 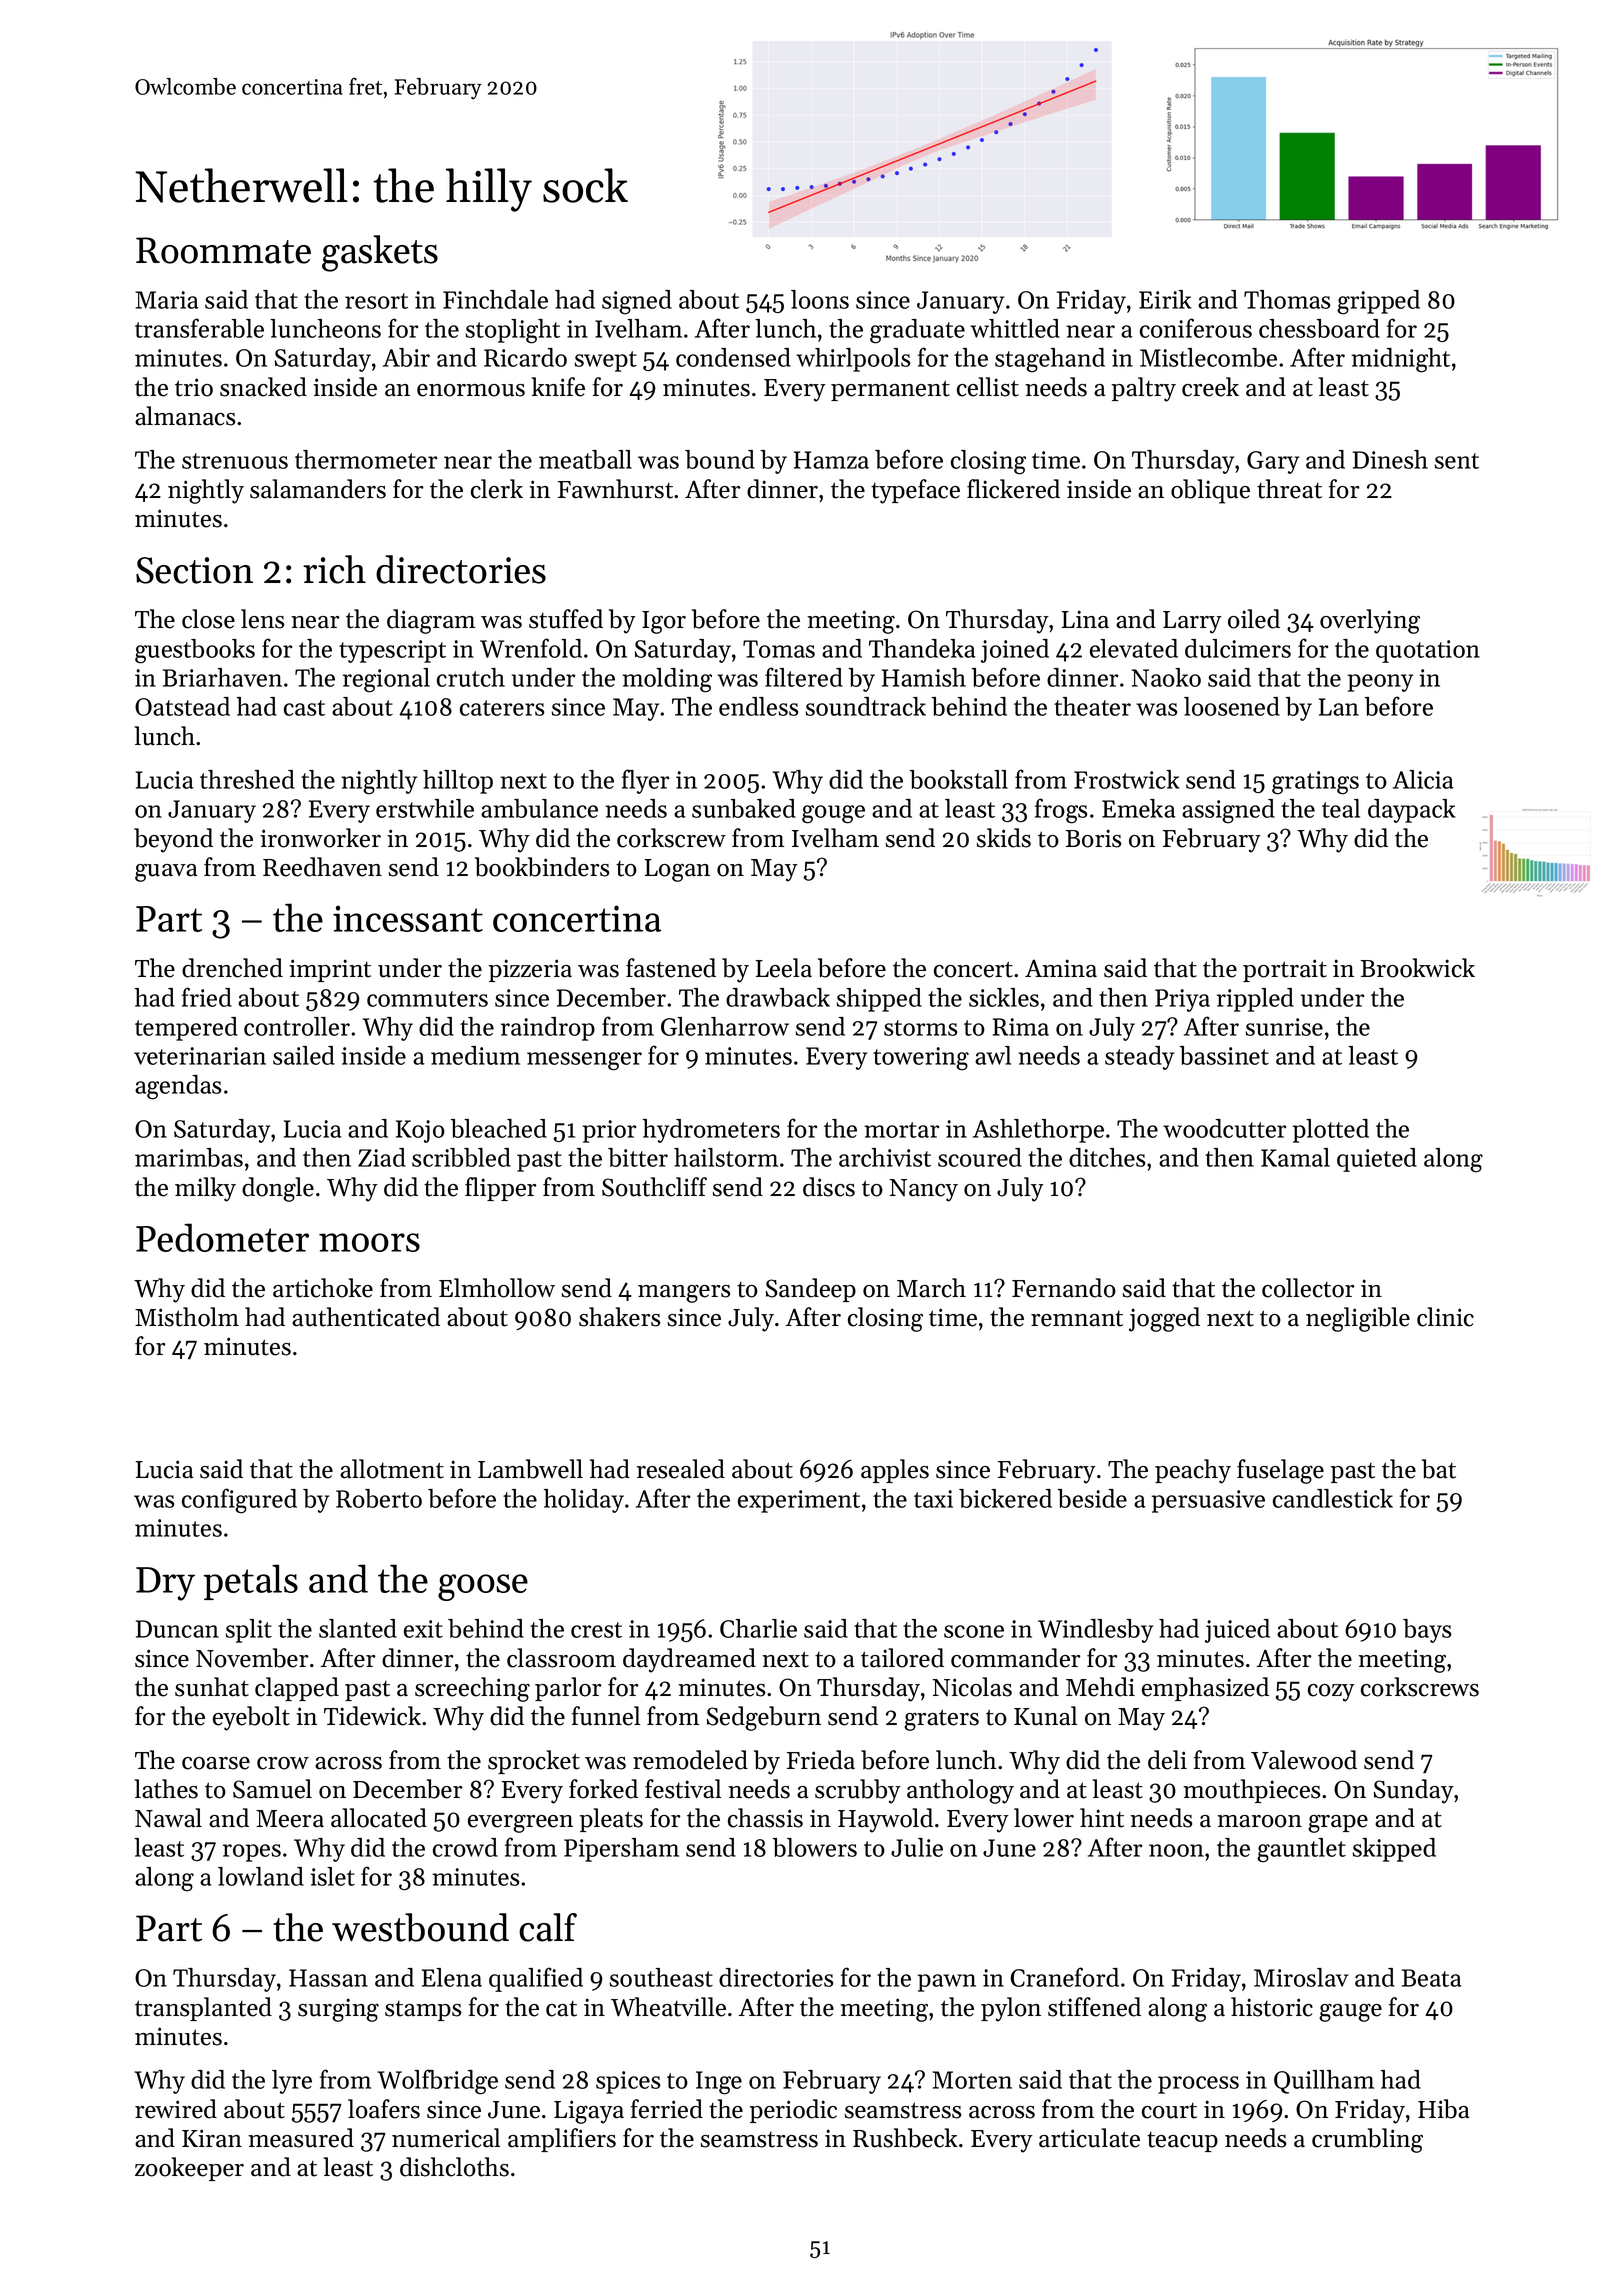 What do you see at coordinates (905, 2138) in the document?
I see `Rushbeck` at bounding box center [905, 2138].
